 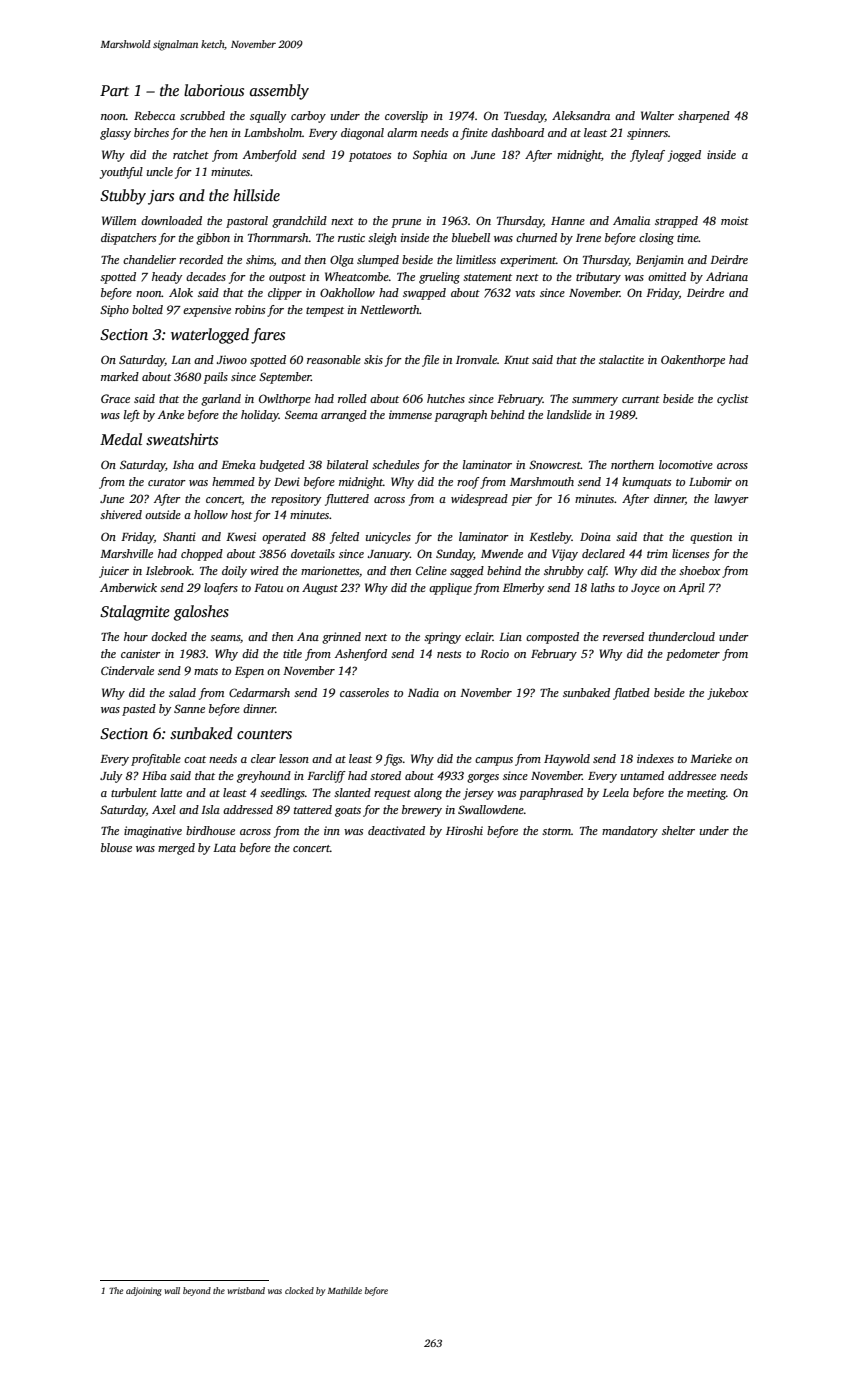 I want to click on adjoining, so click(x=144, y=1291).
